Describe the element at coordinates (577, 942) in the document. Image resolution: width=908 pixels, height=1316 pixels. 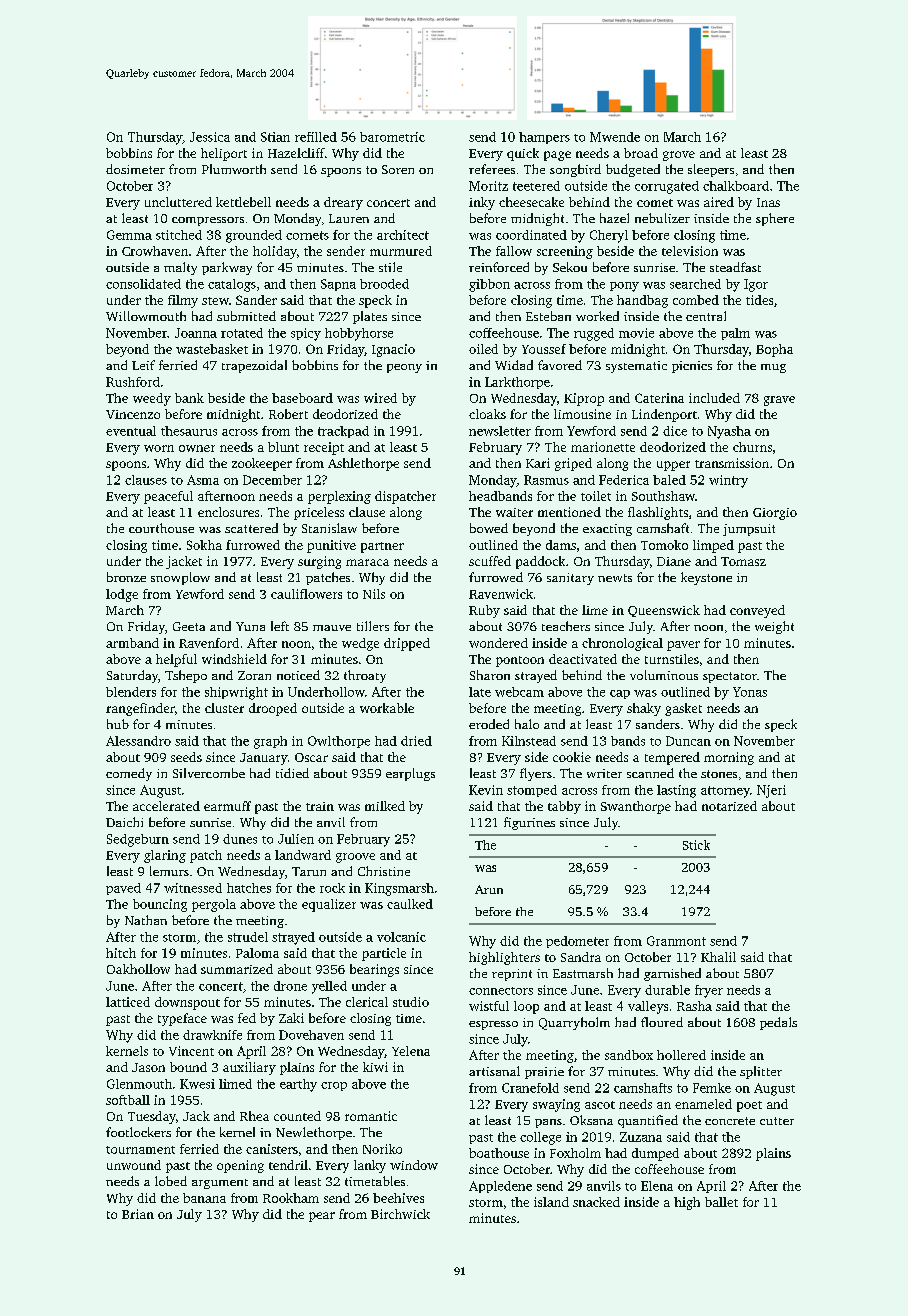
I see `pedometer` at that location.
